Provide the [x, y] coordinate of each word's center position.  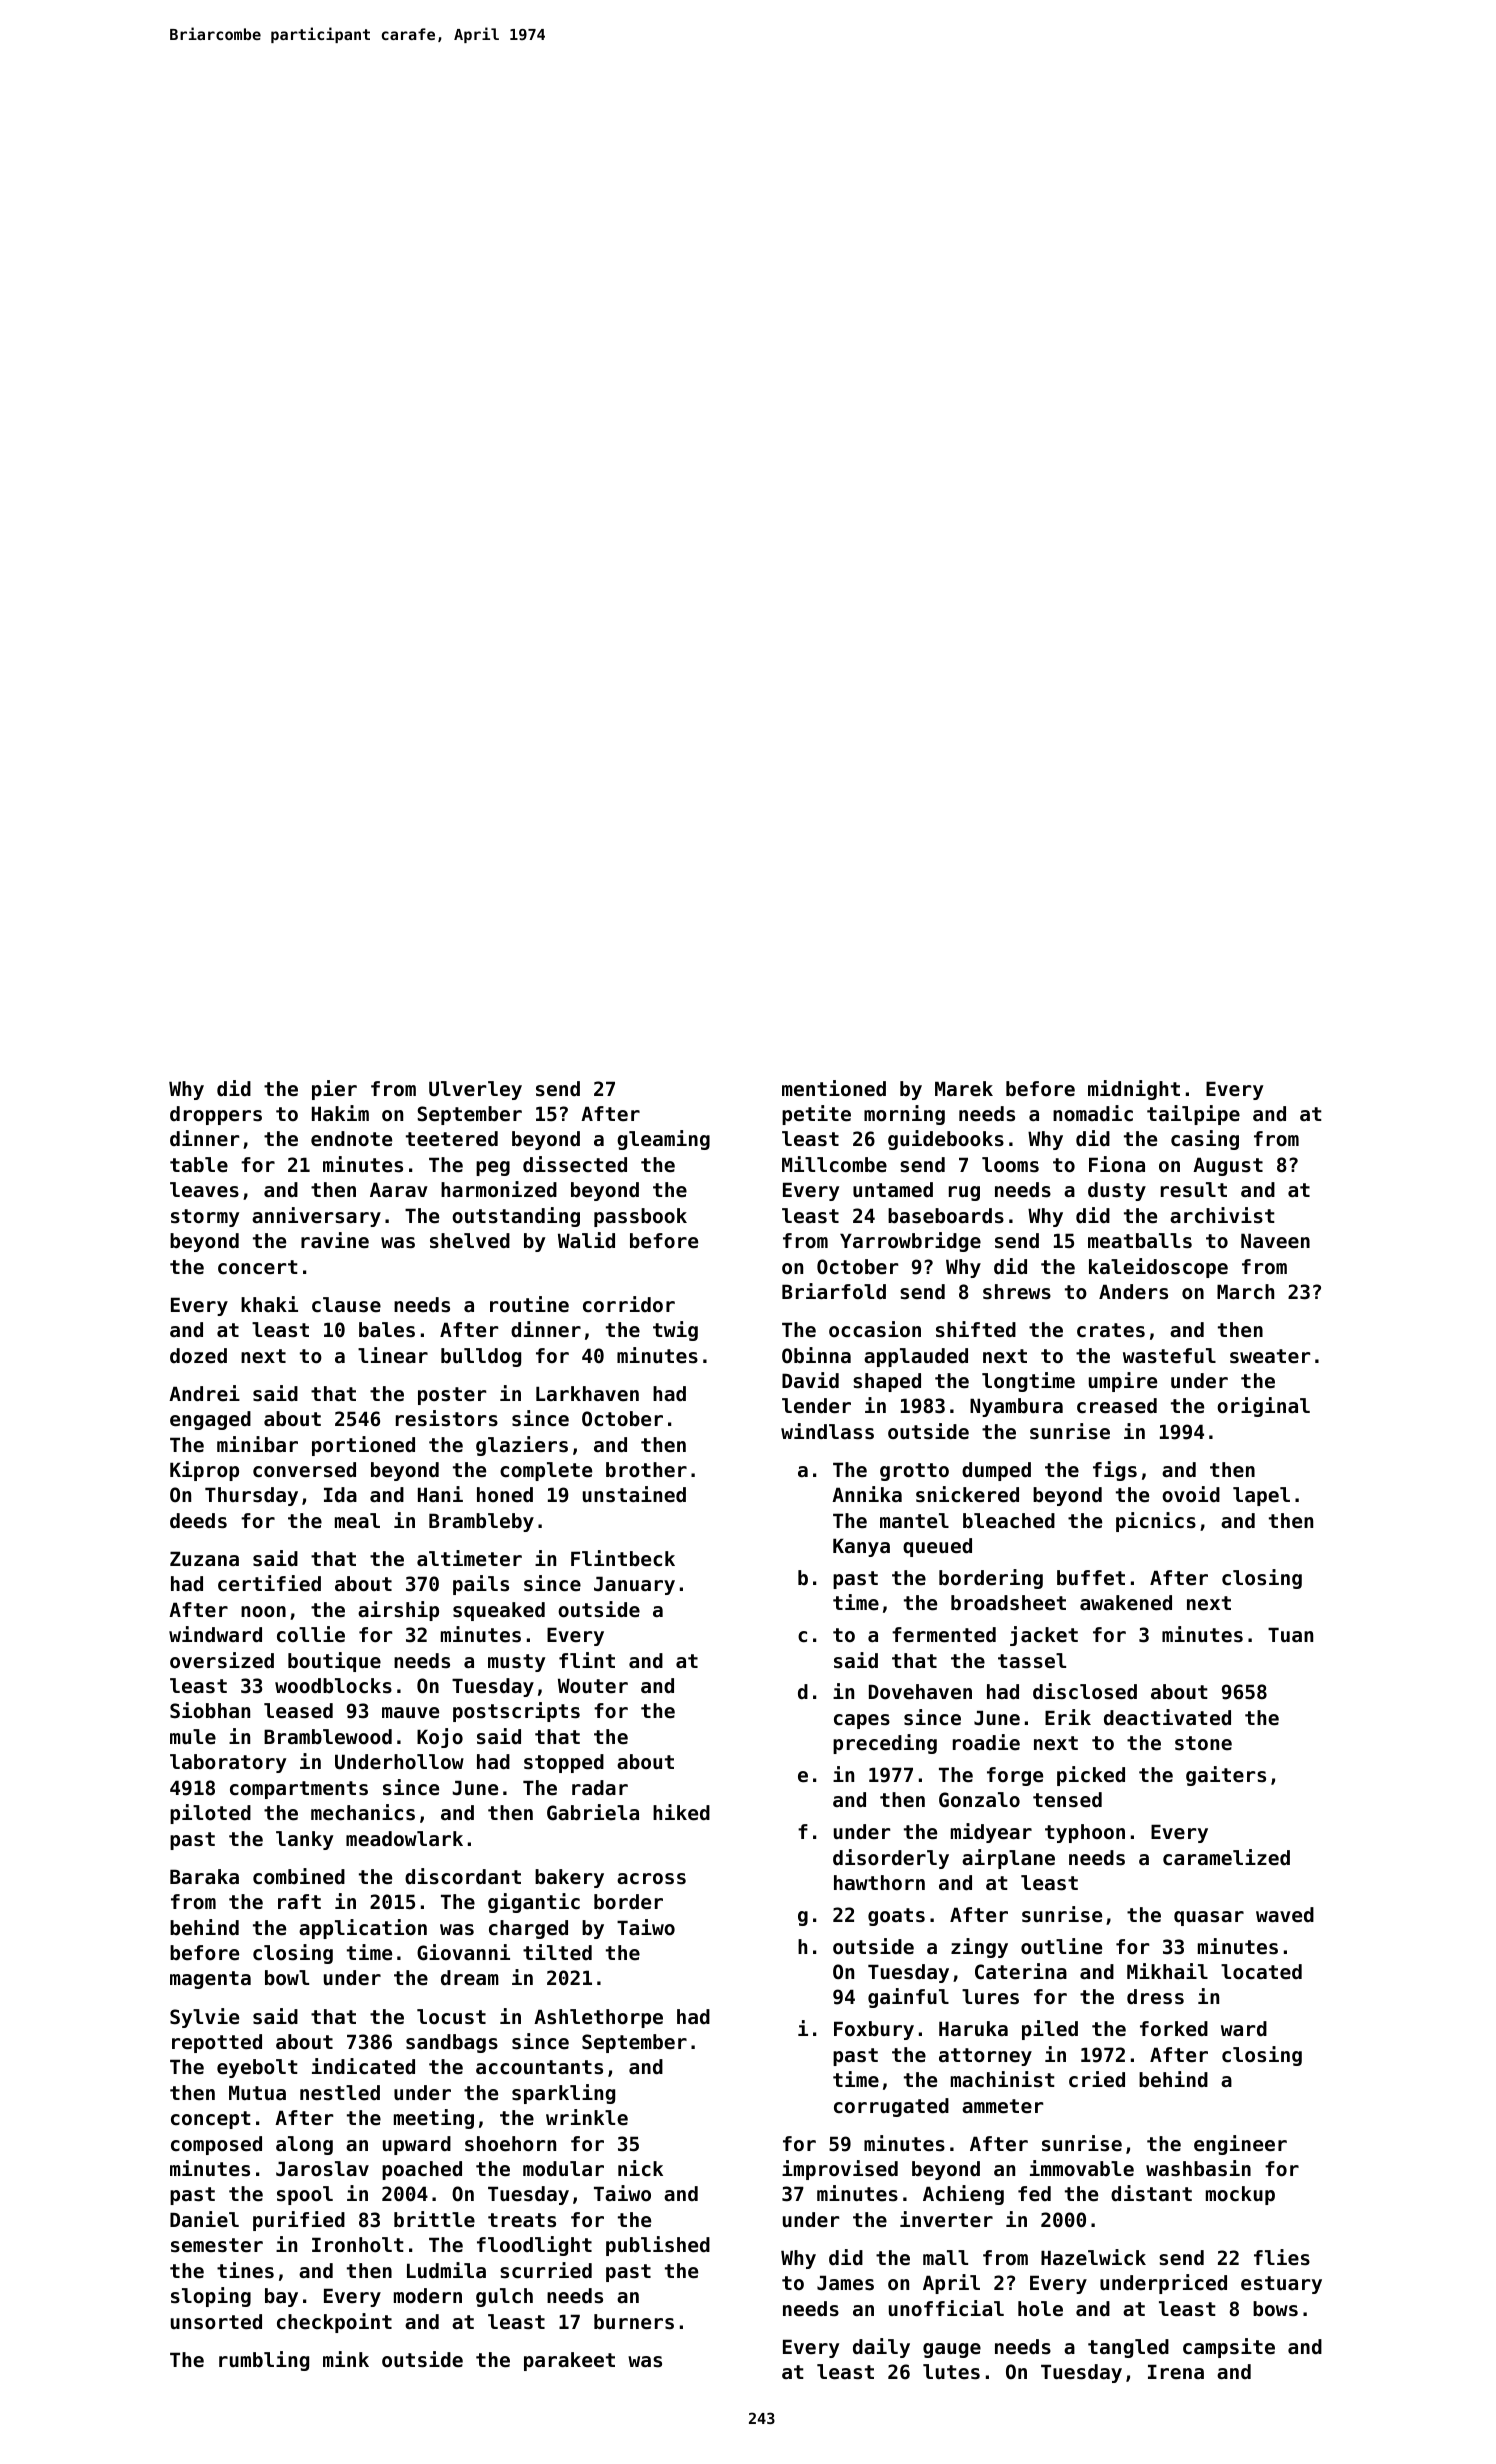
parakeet [569, 2361]
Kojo [440, 1738]
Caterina [1021, 1971]
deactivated [1167, 1717]
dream [470, 1978]
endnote [351, 1139]
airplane [1008, 1859]
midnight [1134, 1090]
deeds [198, 1521]
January [634, 1585]
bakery [569, 1878]
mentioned [834, 1088]
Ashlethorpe [598, 2018]
